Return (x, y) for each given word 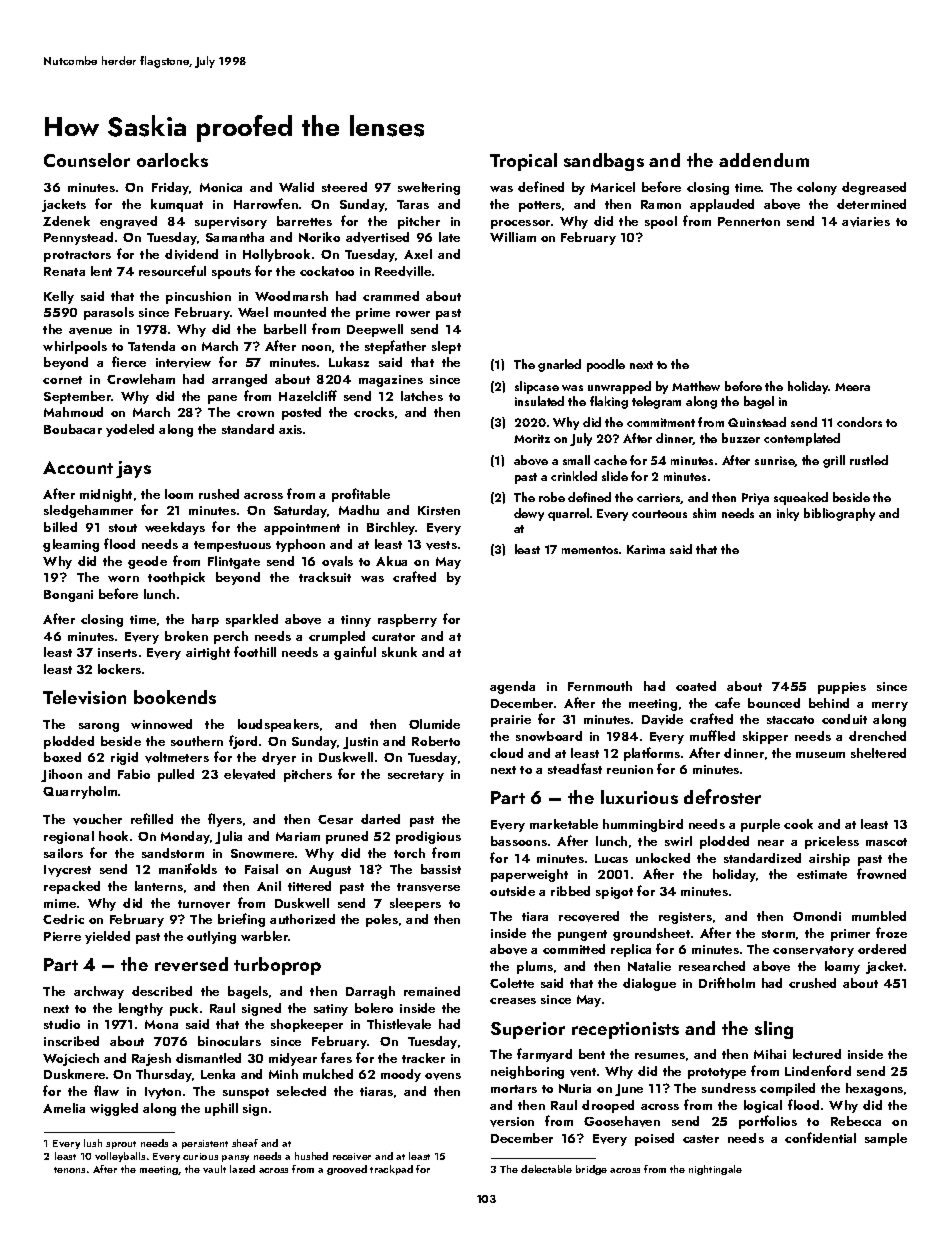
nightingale (715, 1170)
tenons (69, 1170)
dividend (191, 254)
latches (422, 396)
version (512, 1122)
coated (696, 686)
